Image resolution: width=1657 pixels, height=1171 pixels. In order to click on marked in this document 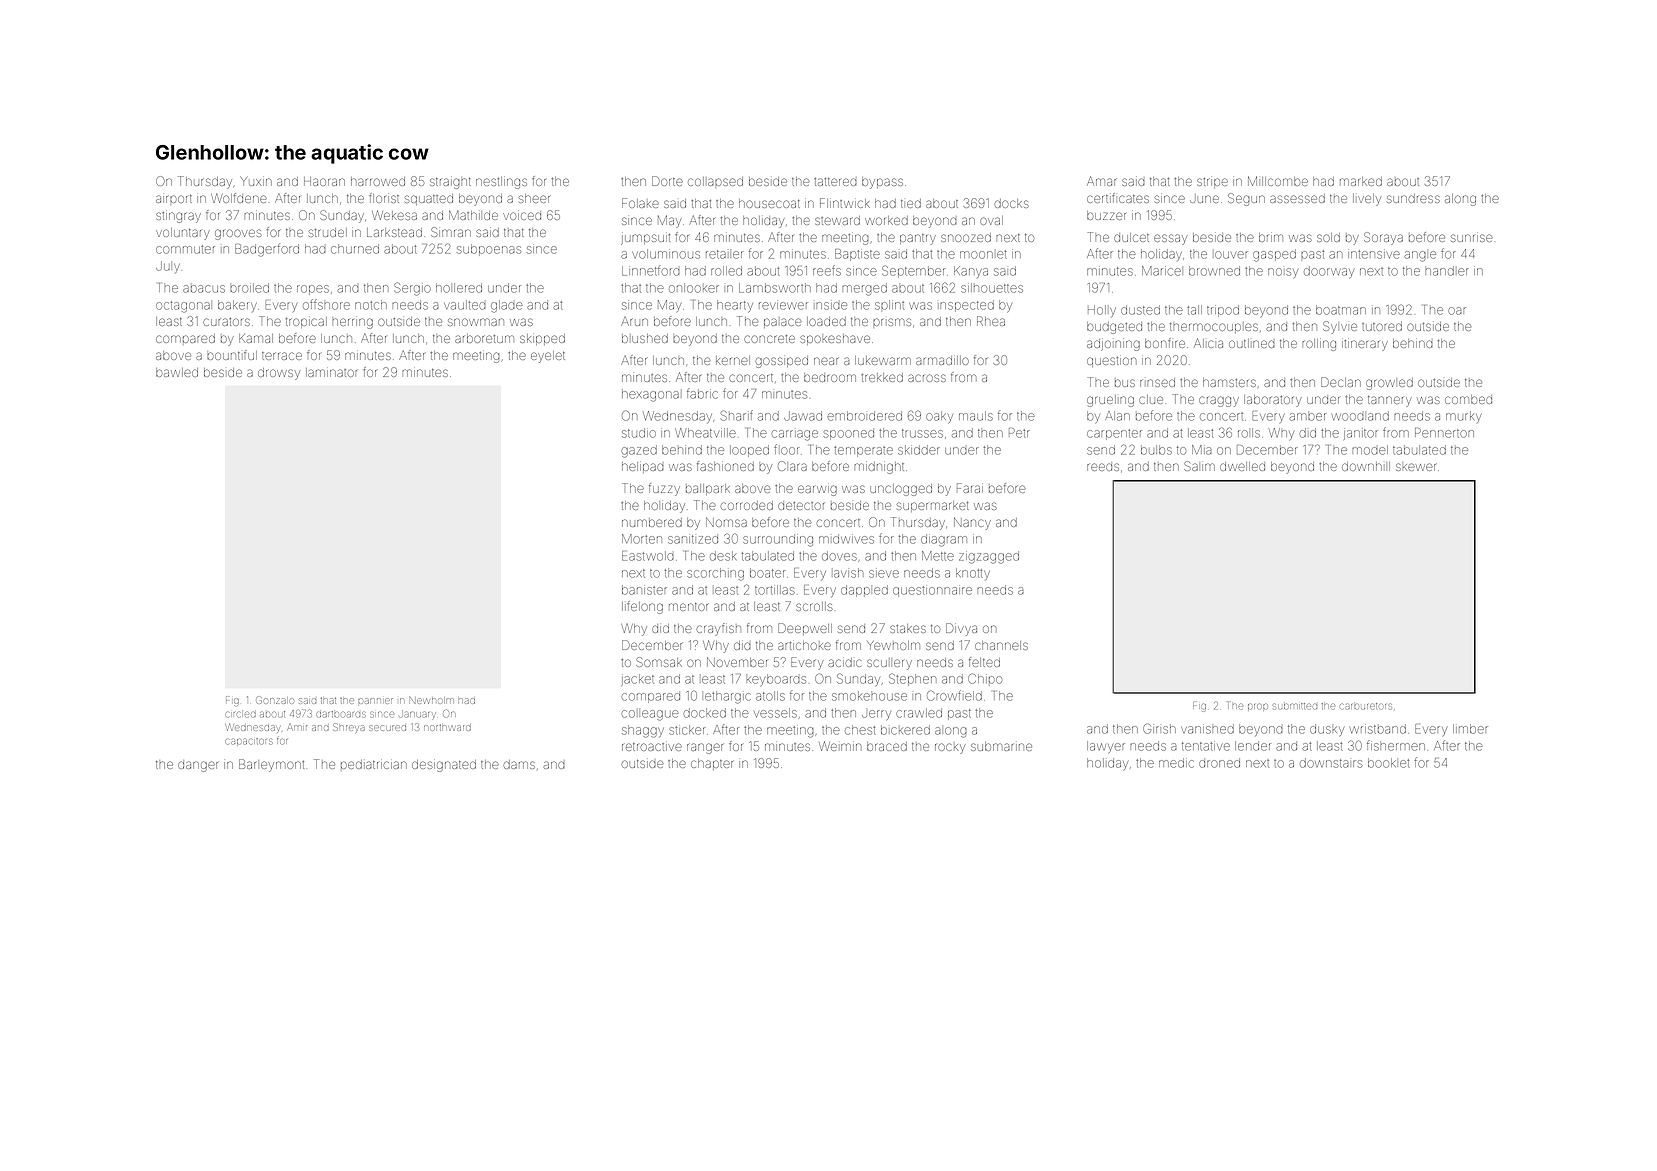, I will do `click(1361, 181)`.
